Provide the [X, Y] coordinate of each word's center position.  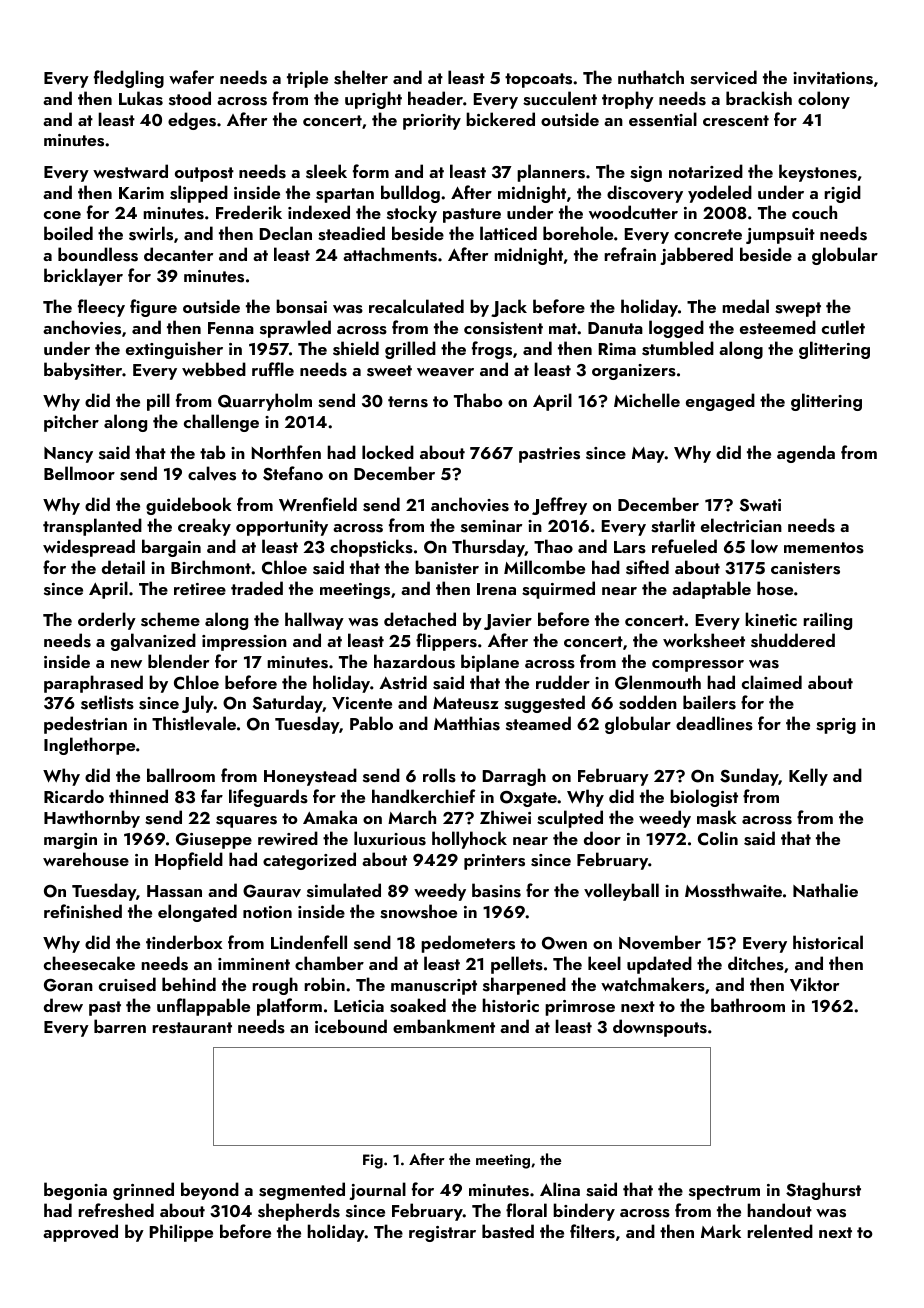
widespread [89, 548]
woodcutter [633, 212]
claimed [772, 682]
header [435, 98]
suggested [544, 704]
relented [780, 1231]
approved [80, 1233]
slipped [199, 194]
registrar [442, 1234]
